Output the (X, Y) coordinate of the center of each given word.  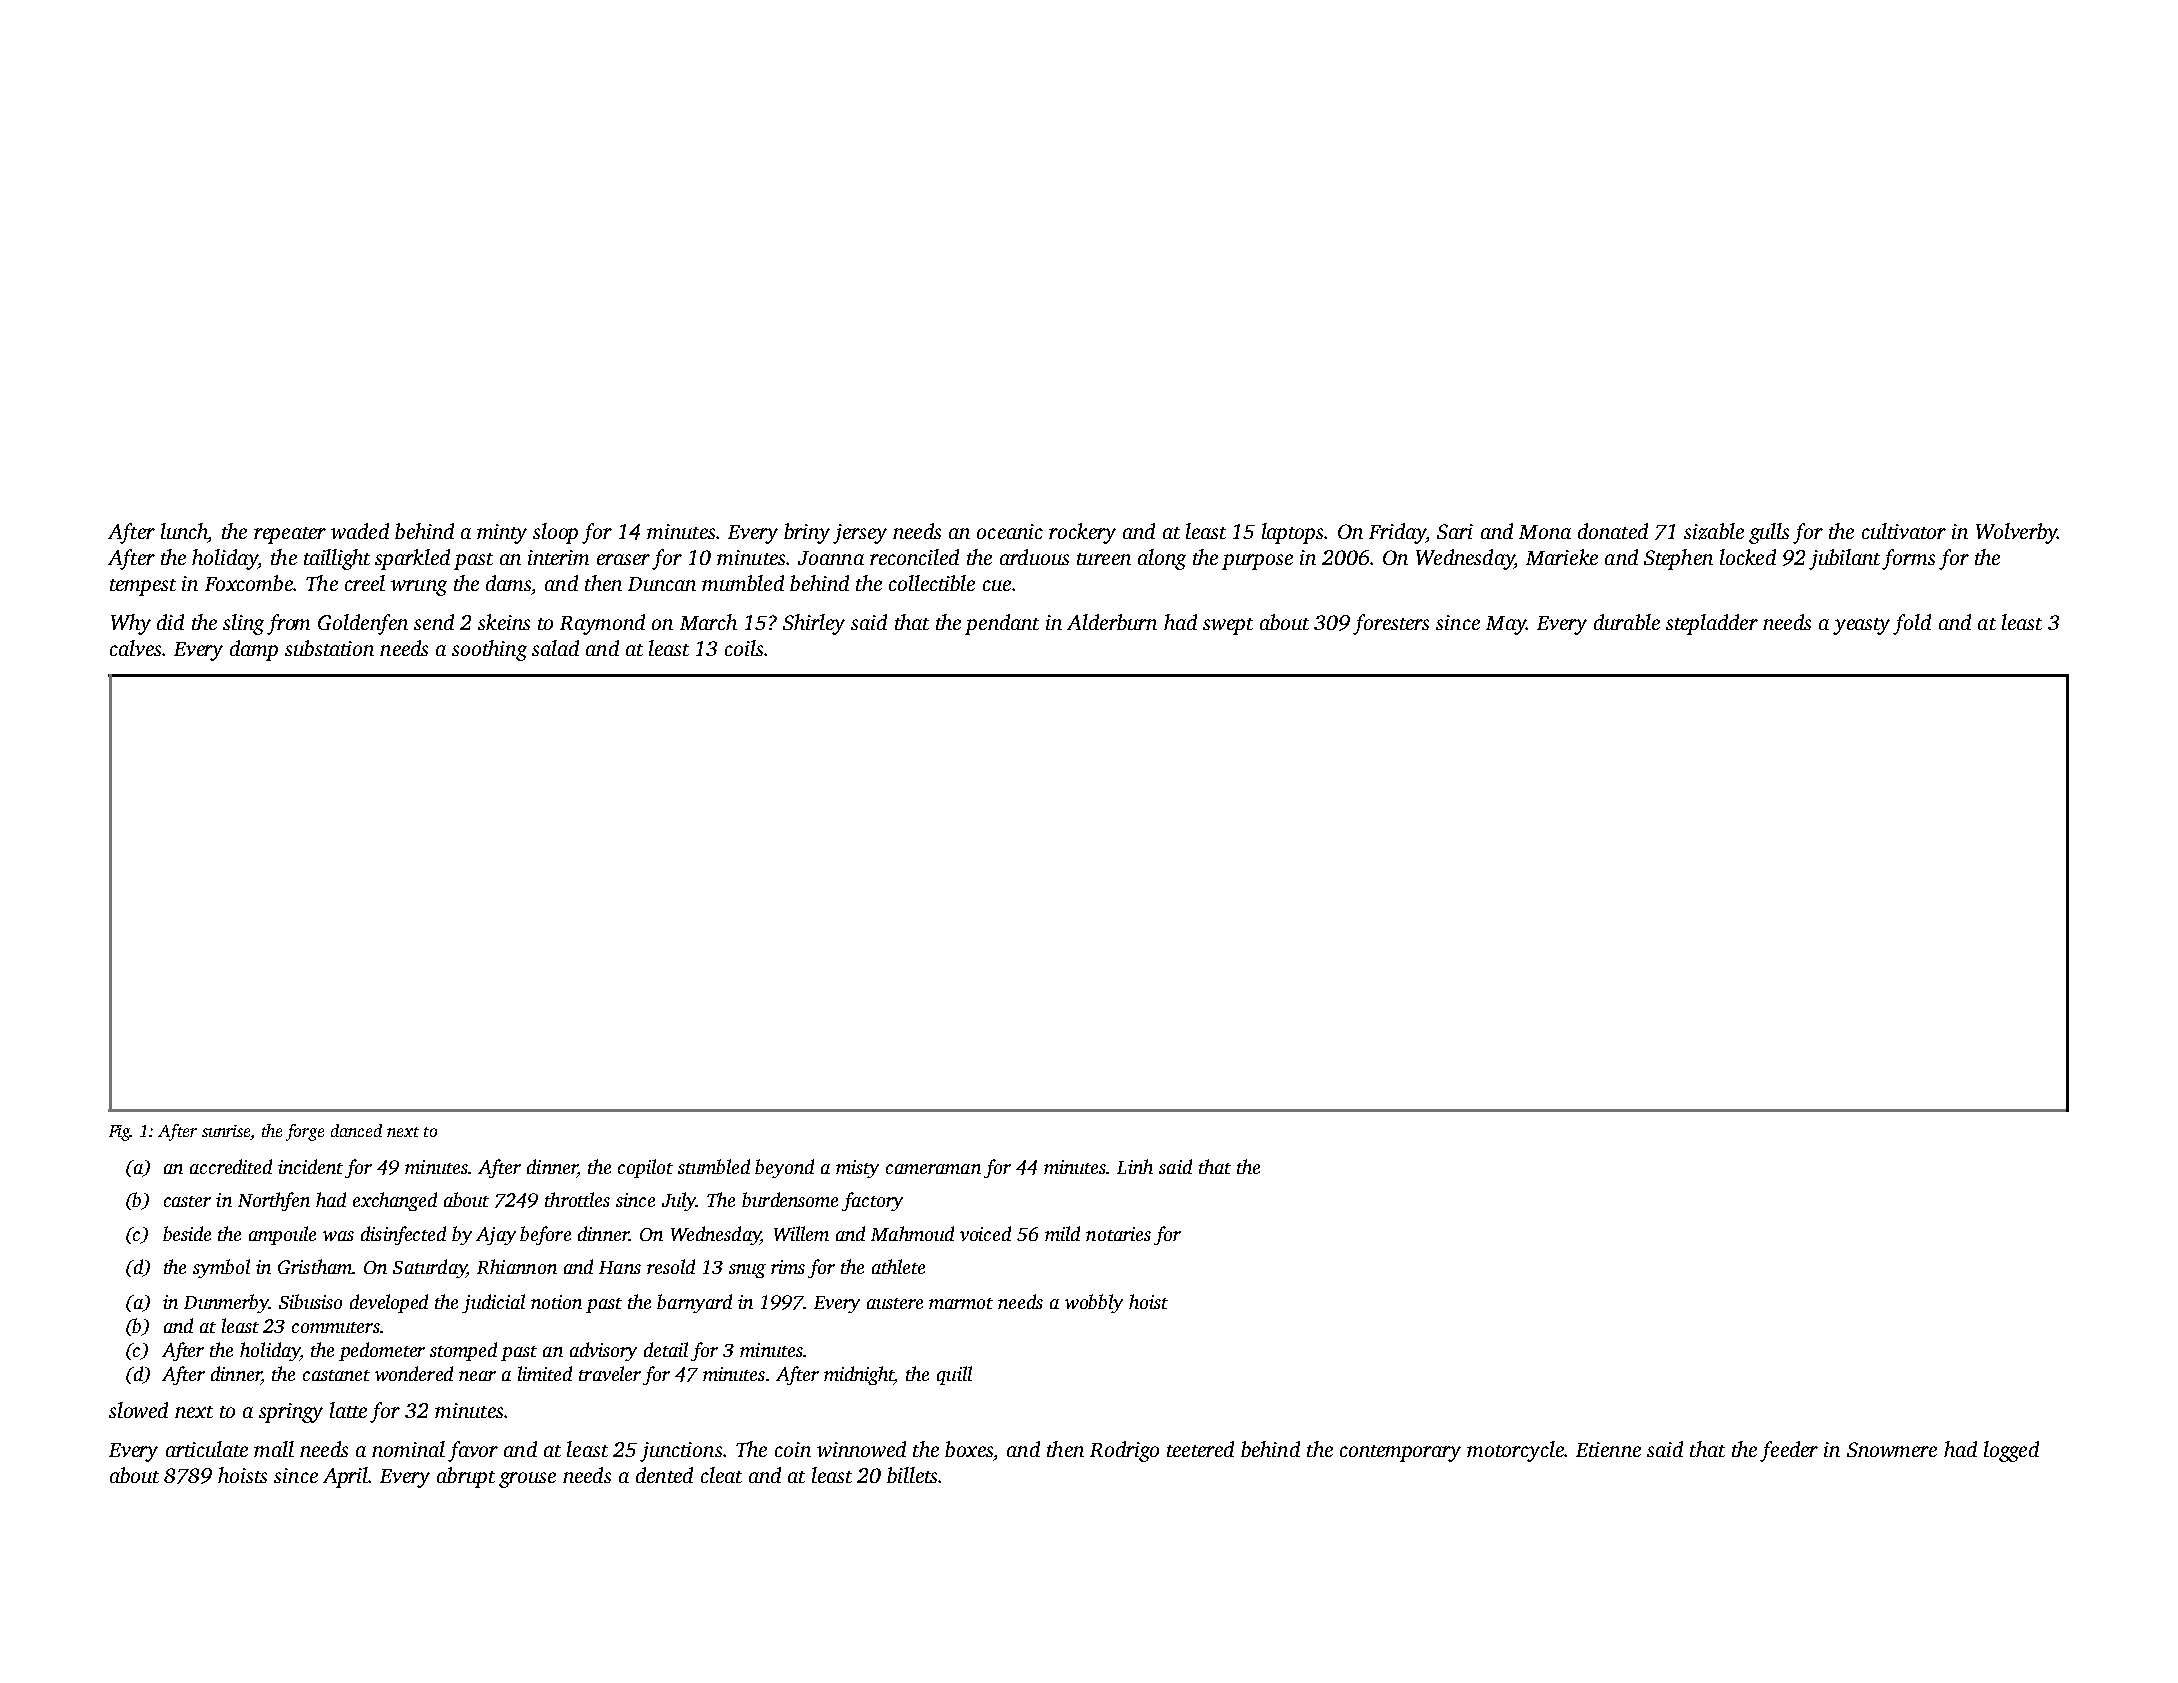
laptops (1292, 533)
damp (254, 650)
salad (555, 648)
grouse (527, 1480)
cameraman (933, 1169)
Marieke (1562, 557)
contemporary (1400, 1453)
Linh (1135, 1166)
